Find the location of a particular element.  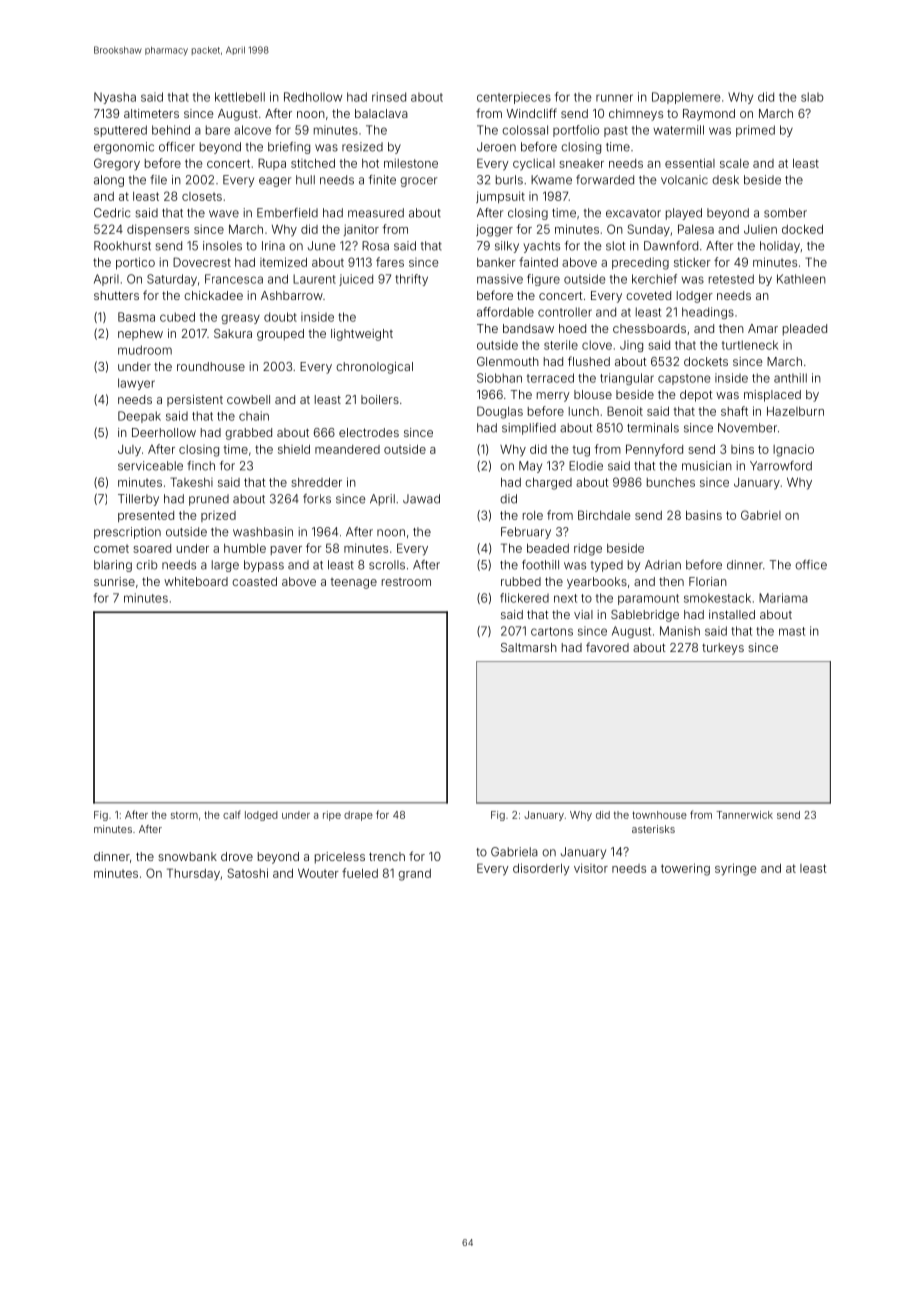

Saltmarsh is located at coordinates (529, 647).
